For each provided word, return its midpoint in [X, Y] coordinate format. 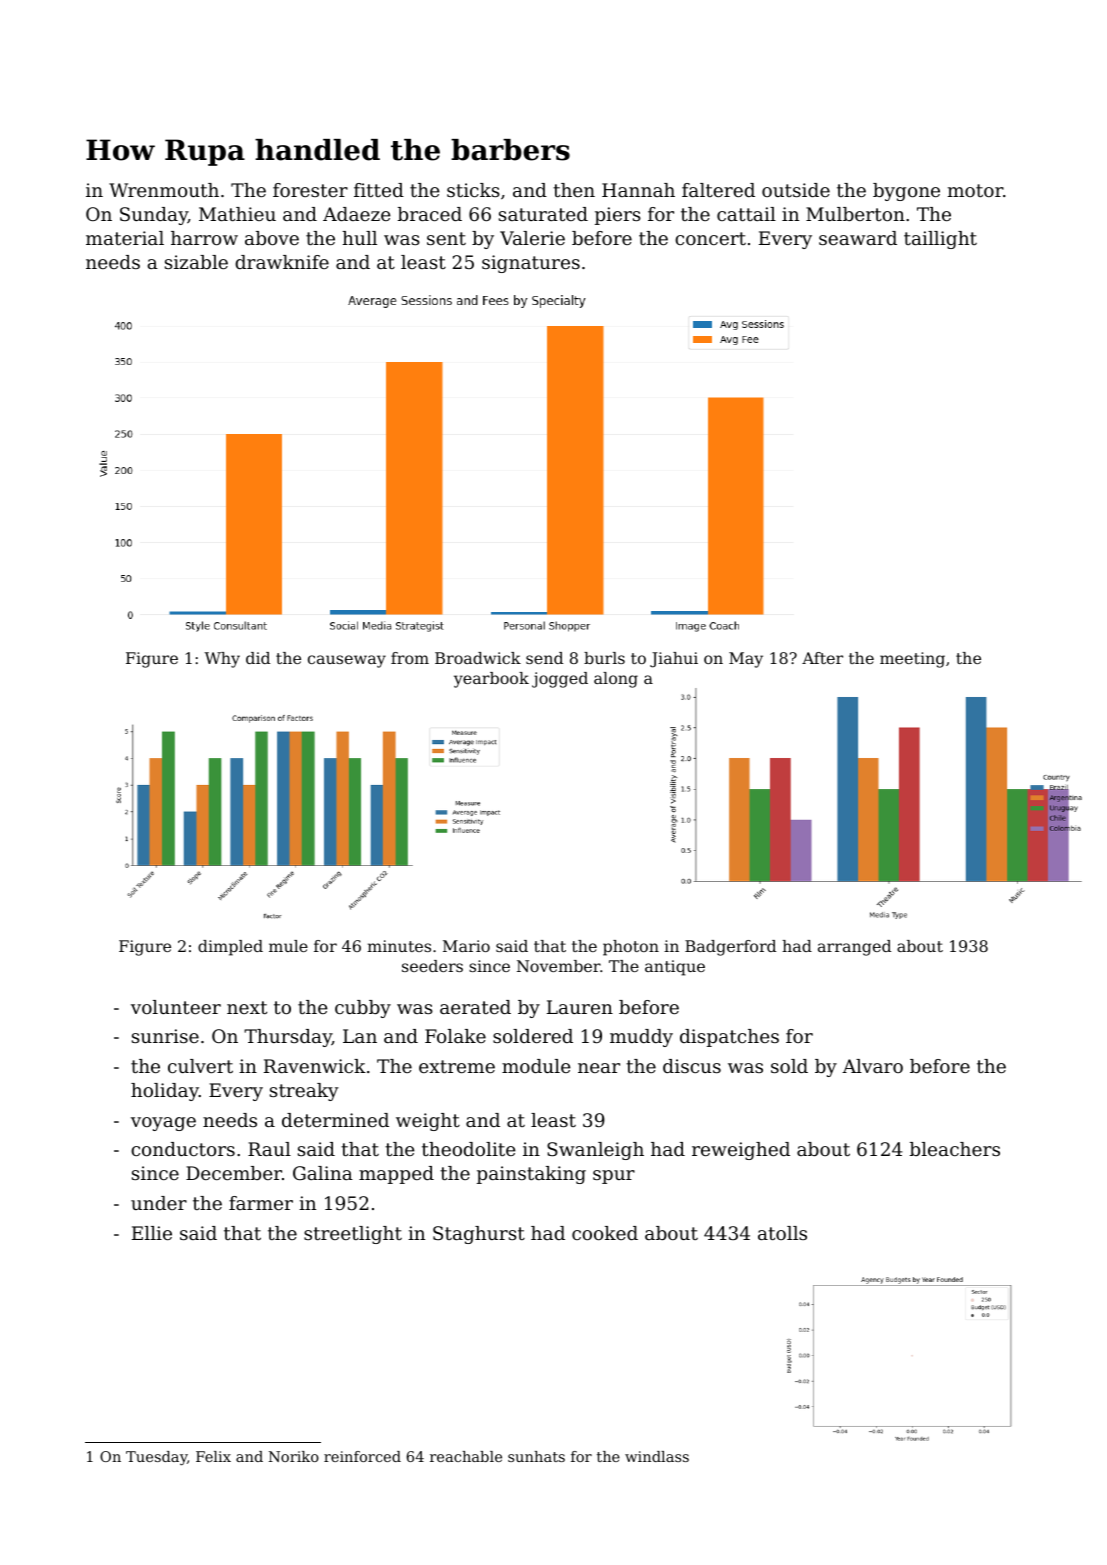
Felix [213, 1456]
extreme [457, 1066]
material [125, 238]
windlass [657, 1456]
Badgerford [730, 948]
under [159, 1203]
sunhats [536, 1456]
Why [222, 660]
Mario [466, 946]
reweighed [741, 1151]
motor [975, 190]
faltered [718, 190]
